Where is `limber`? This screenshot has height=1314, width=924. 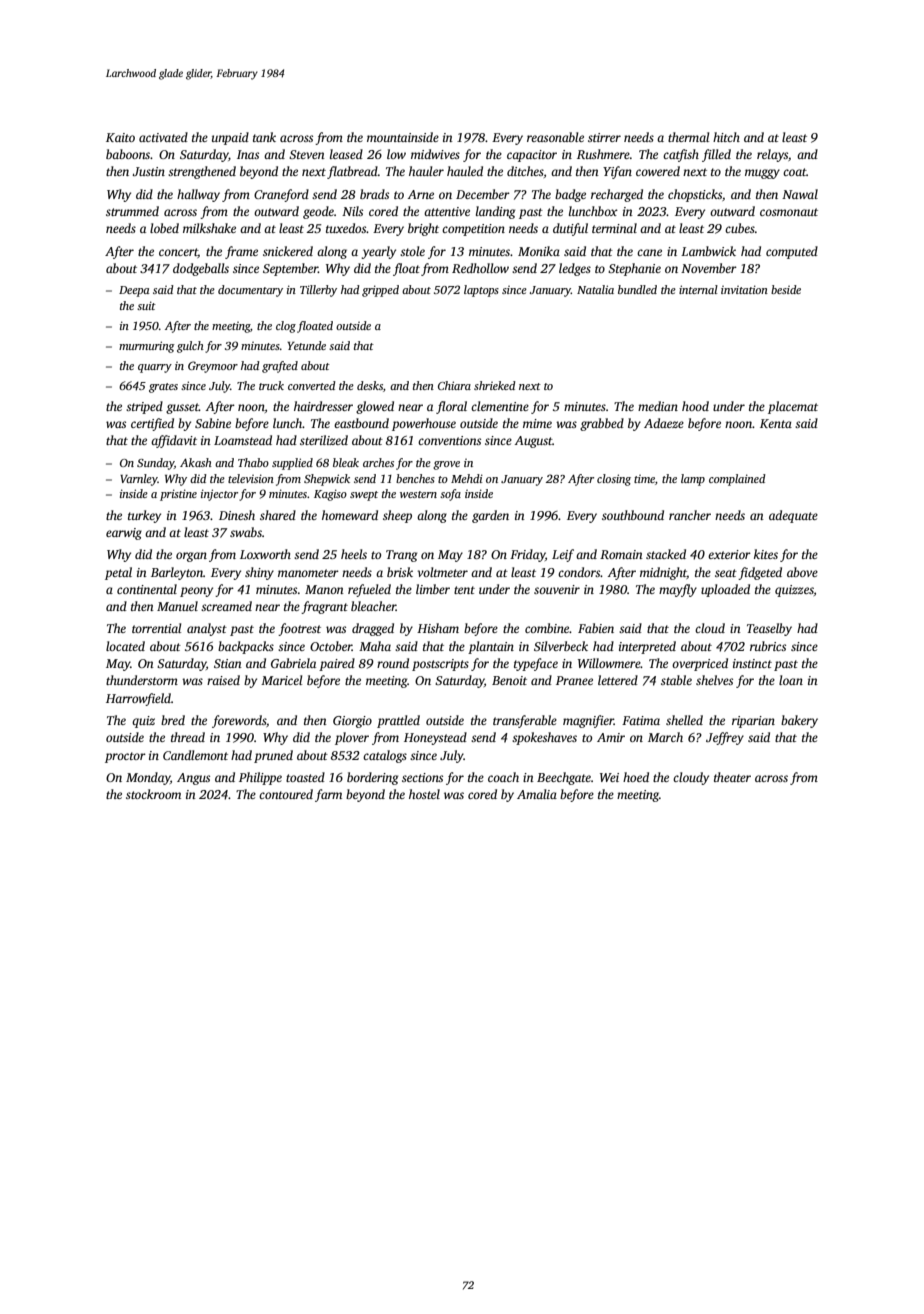 limber is located at coordinates (433, 589).
